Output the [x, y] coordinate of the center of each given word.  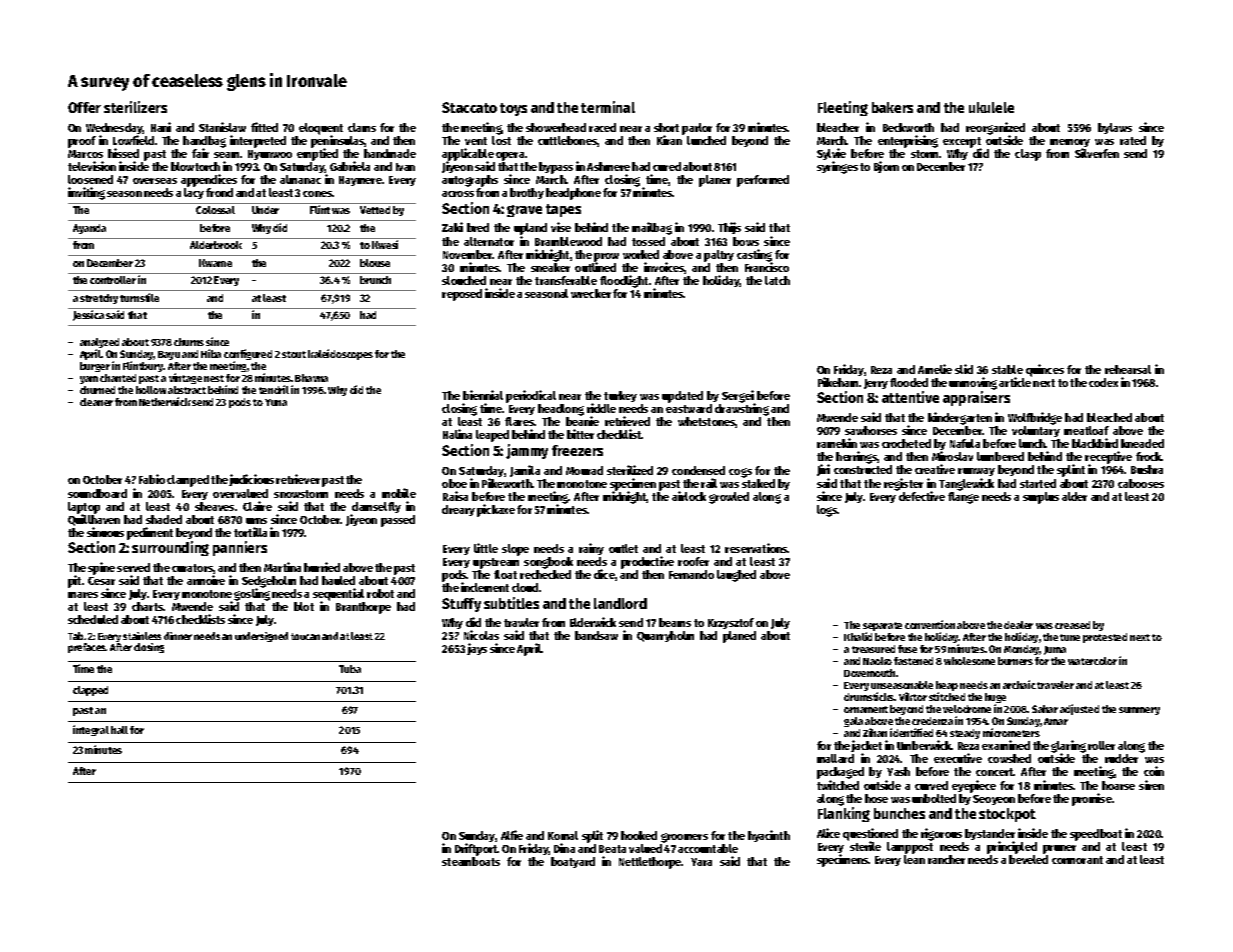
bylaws [1115, 128]
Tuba [350, 669]
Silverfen [1097, 153]
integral [91, 730]
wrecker [591, 293]
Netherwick [165, 401]
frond [219, 192]
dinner [178, 636]
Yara [701, 862]
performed [763, 181]
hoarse [1118, 785]
